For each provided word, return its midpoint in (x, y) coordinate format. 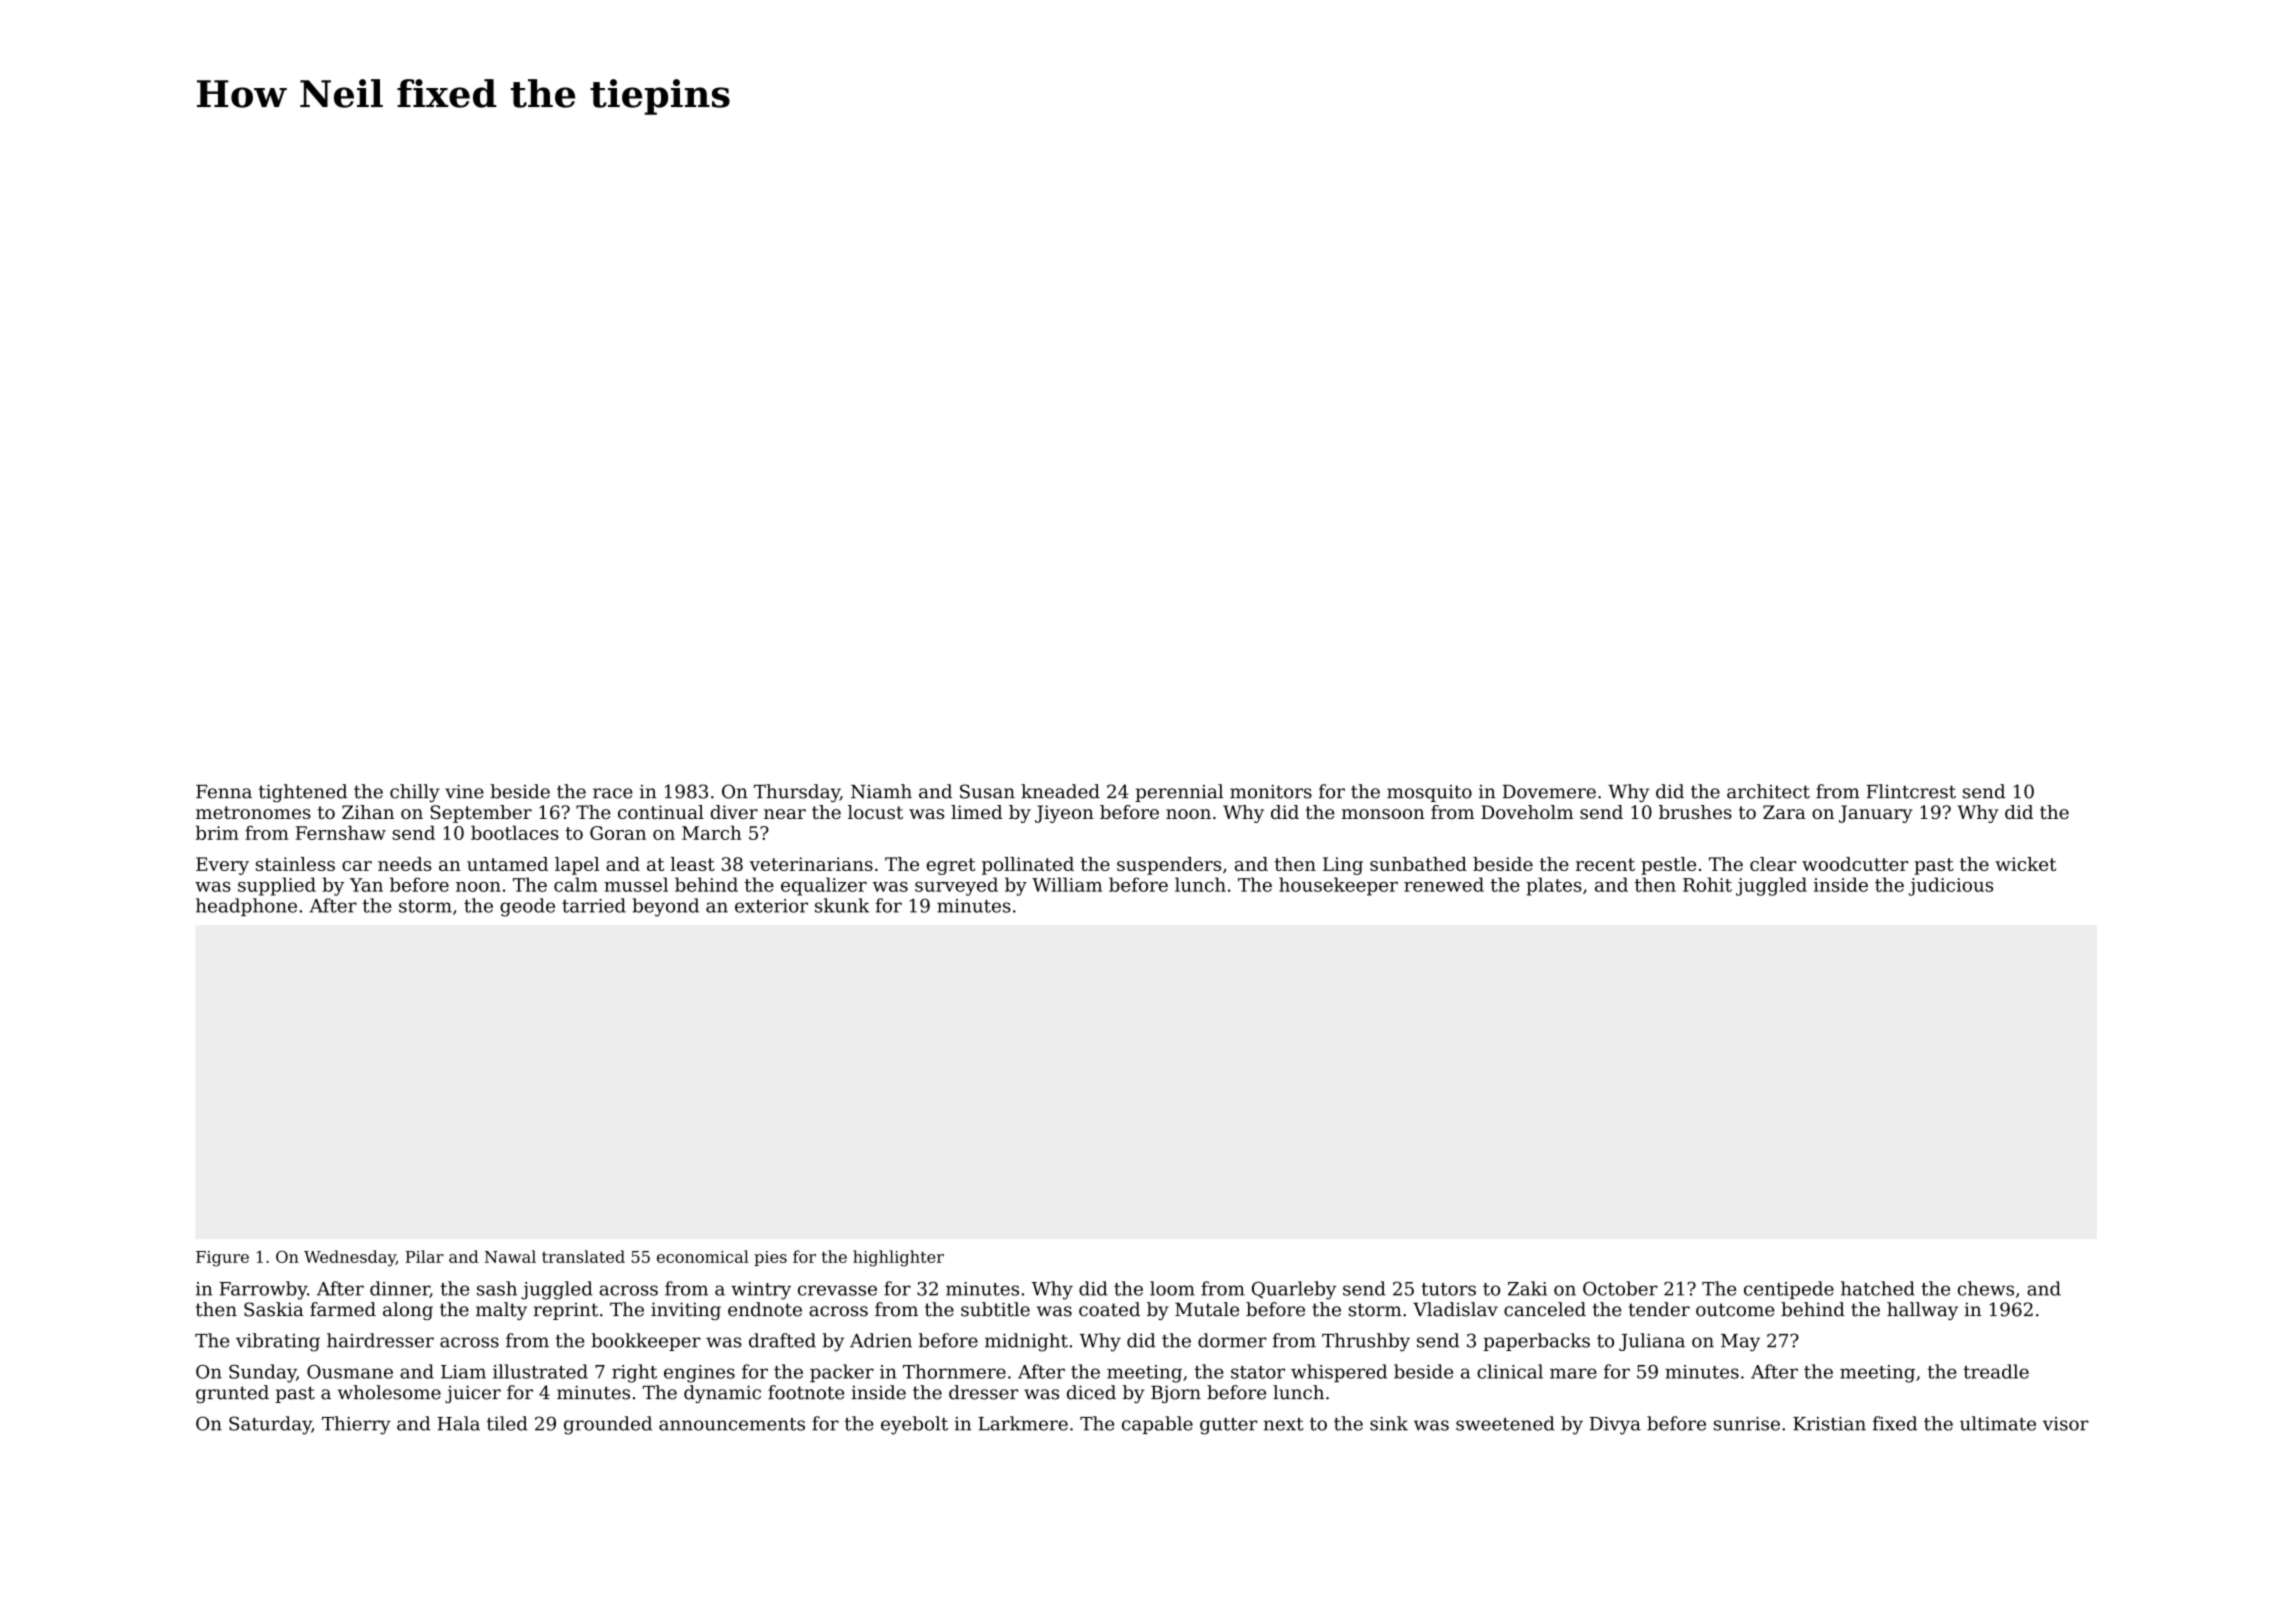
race (613, 793)
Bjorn (1176, 1394)
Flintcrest (1911, 791)
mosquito (1429, 793)
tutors (1448, 1289)
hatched (1878, 1288)
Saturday (270, 1425)
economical (703, 1256)
